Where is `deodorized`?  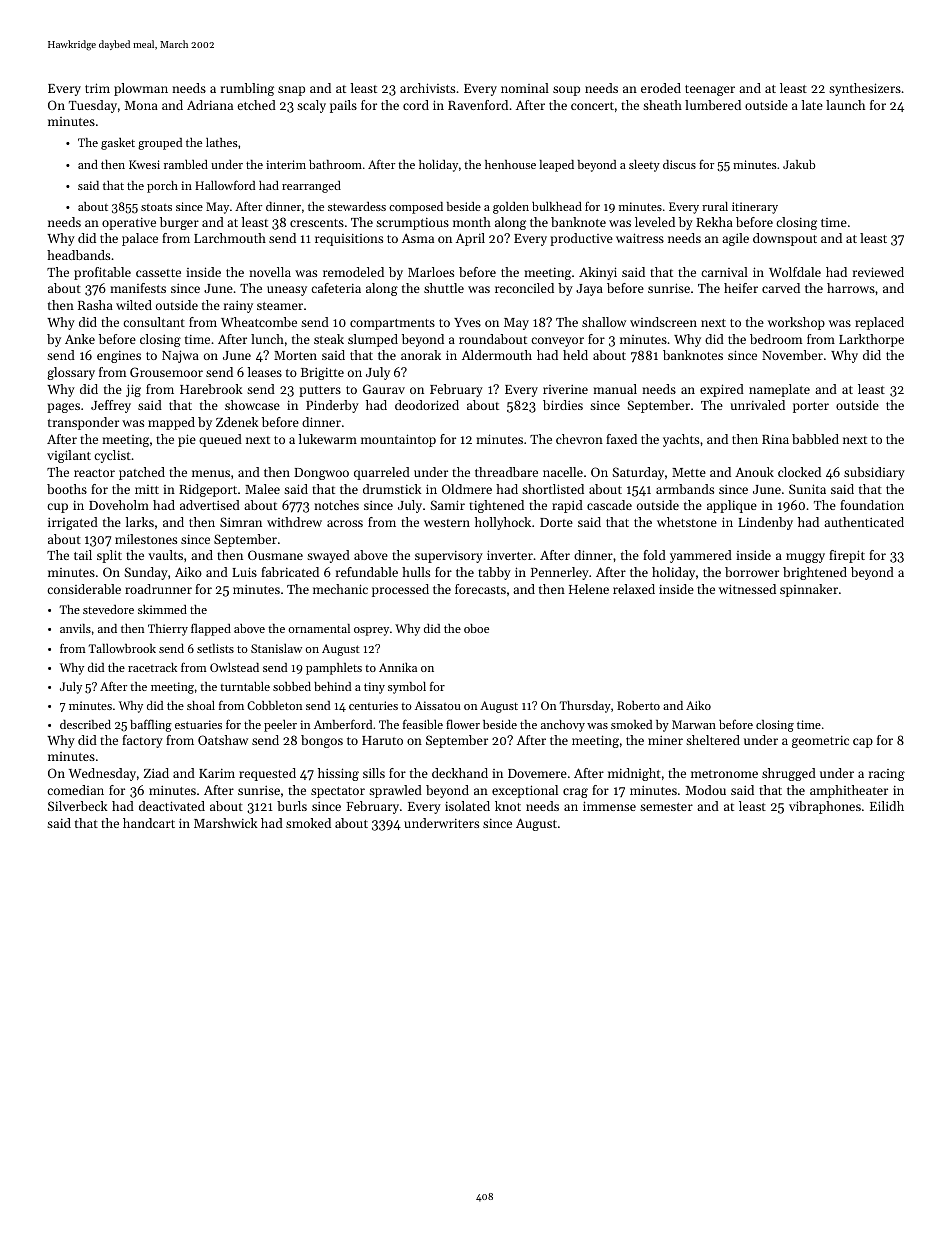
deodorized is located at coordinates (427, 405).
